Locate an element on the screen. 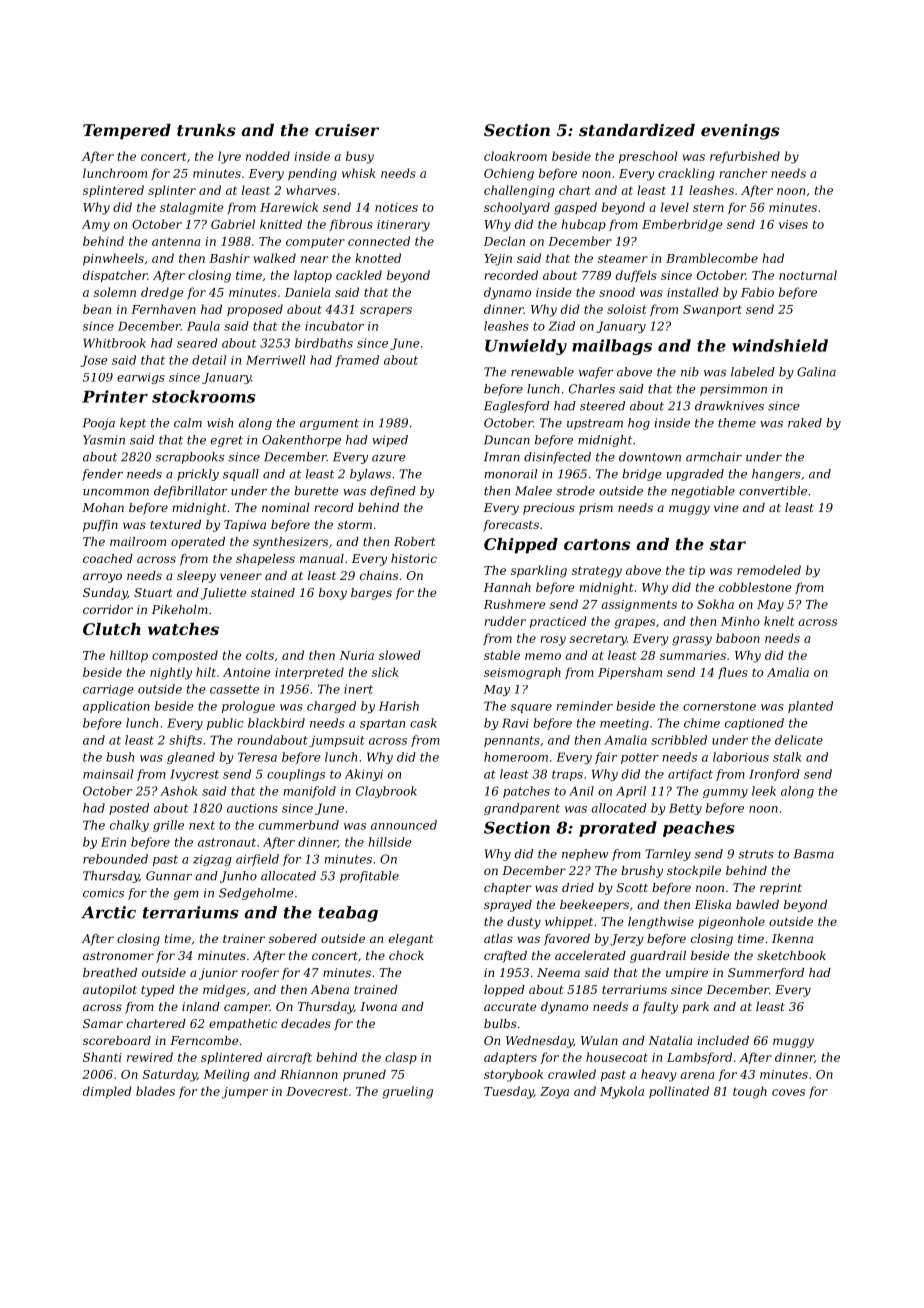 The height and width of the screenshot is (1308, 924). clasp is located at coordinates (401, 1058).
